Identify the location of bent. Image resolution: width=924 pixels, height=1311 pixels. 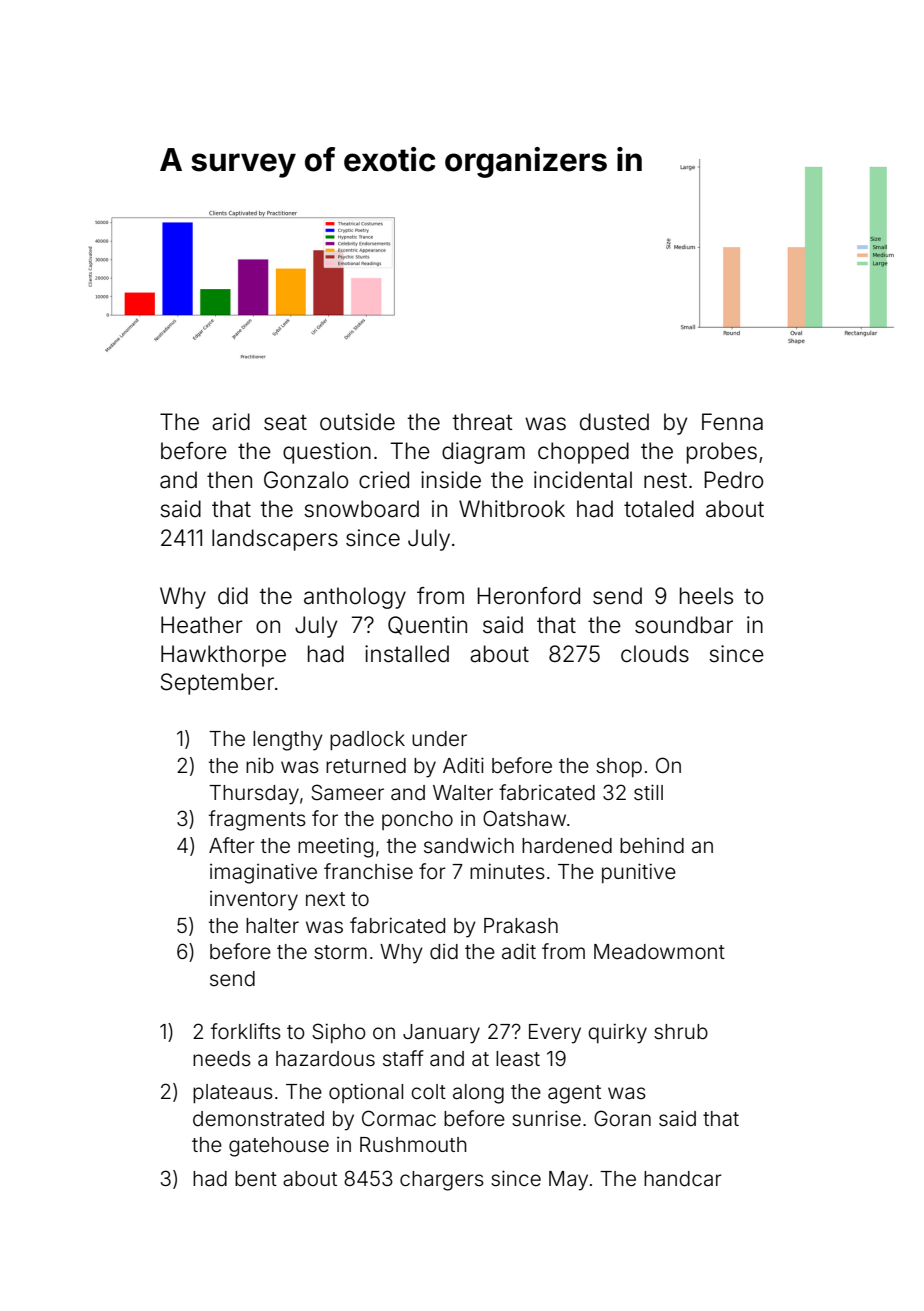
(256, 1179).
